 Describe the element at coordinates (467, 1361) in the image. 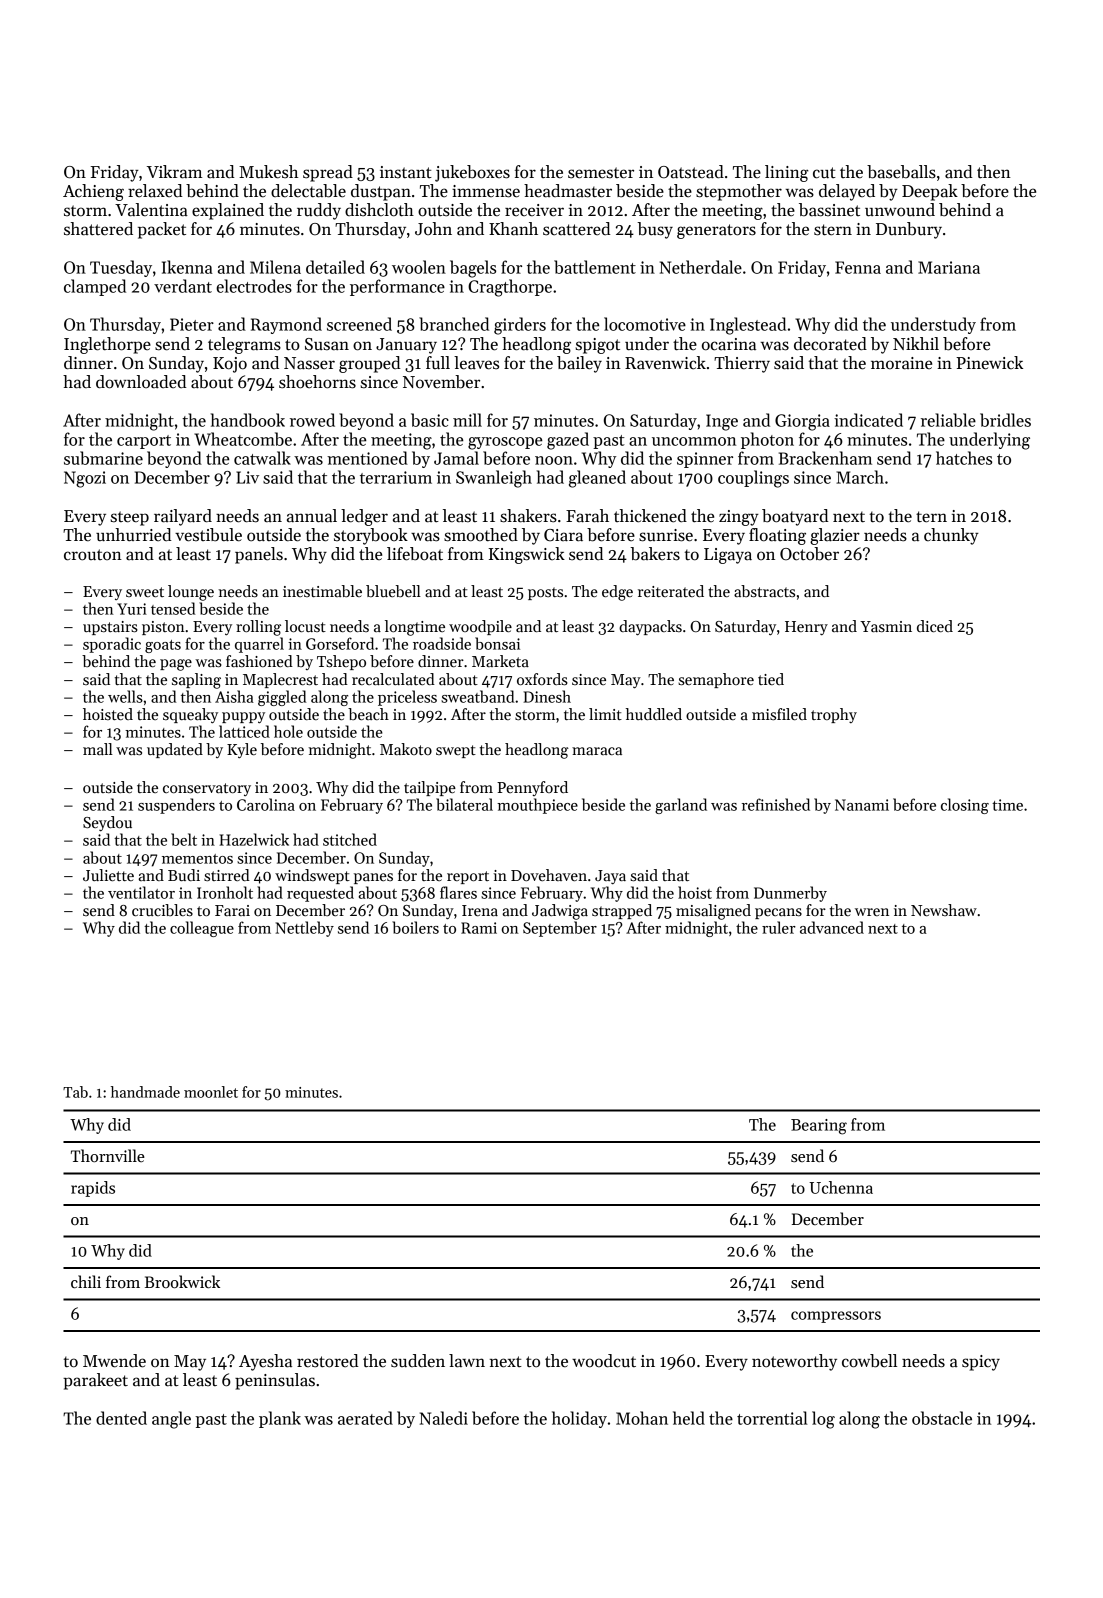

I see `lawn` at that location.
